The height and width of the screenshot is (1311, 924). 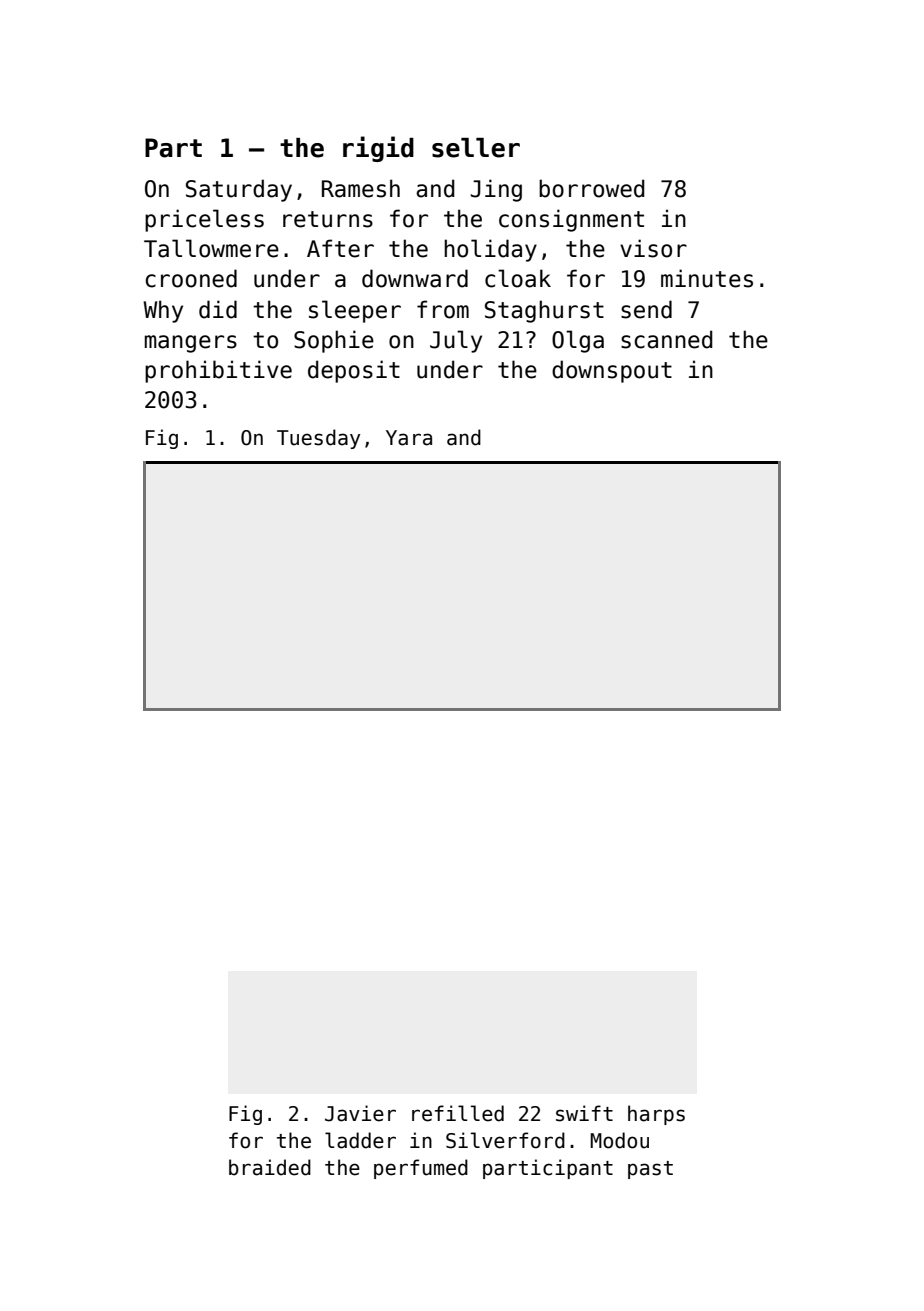 What do you see at coordinates (707, 278) in the screenshot?
I see `minutes` at bounding box center [707, 278].
